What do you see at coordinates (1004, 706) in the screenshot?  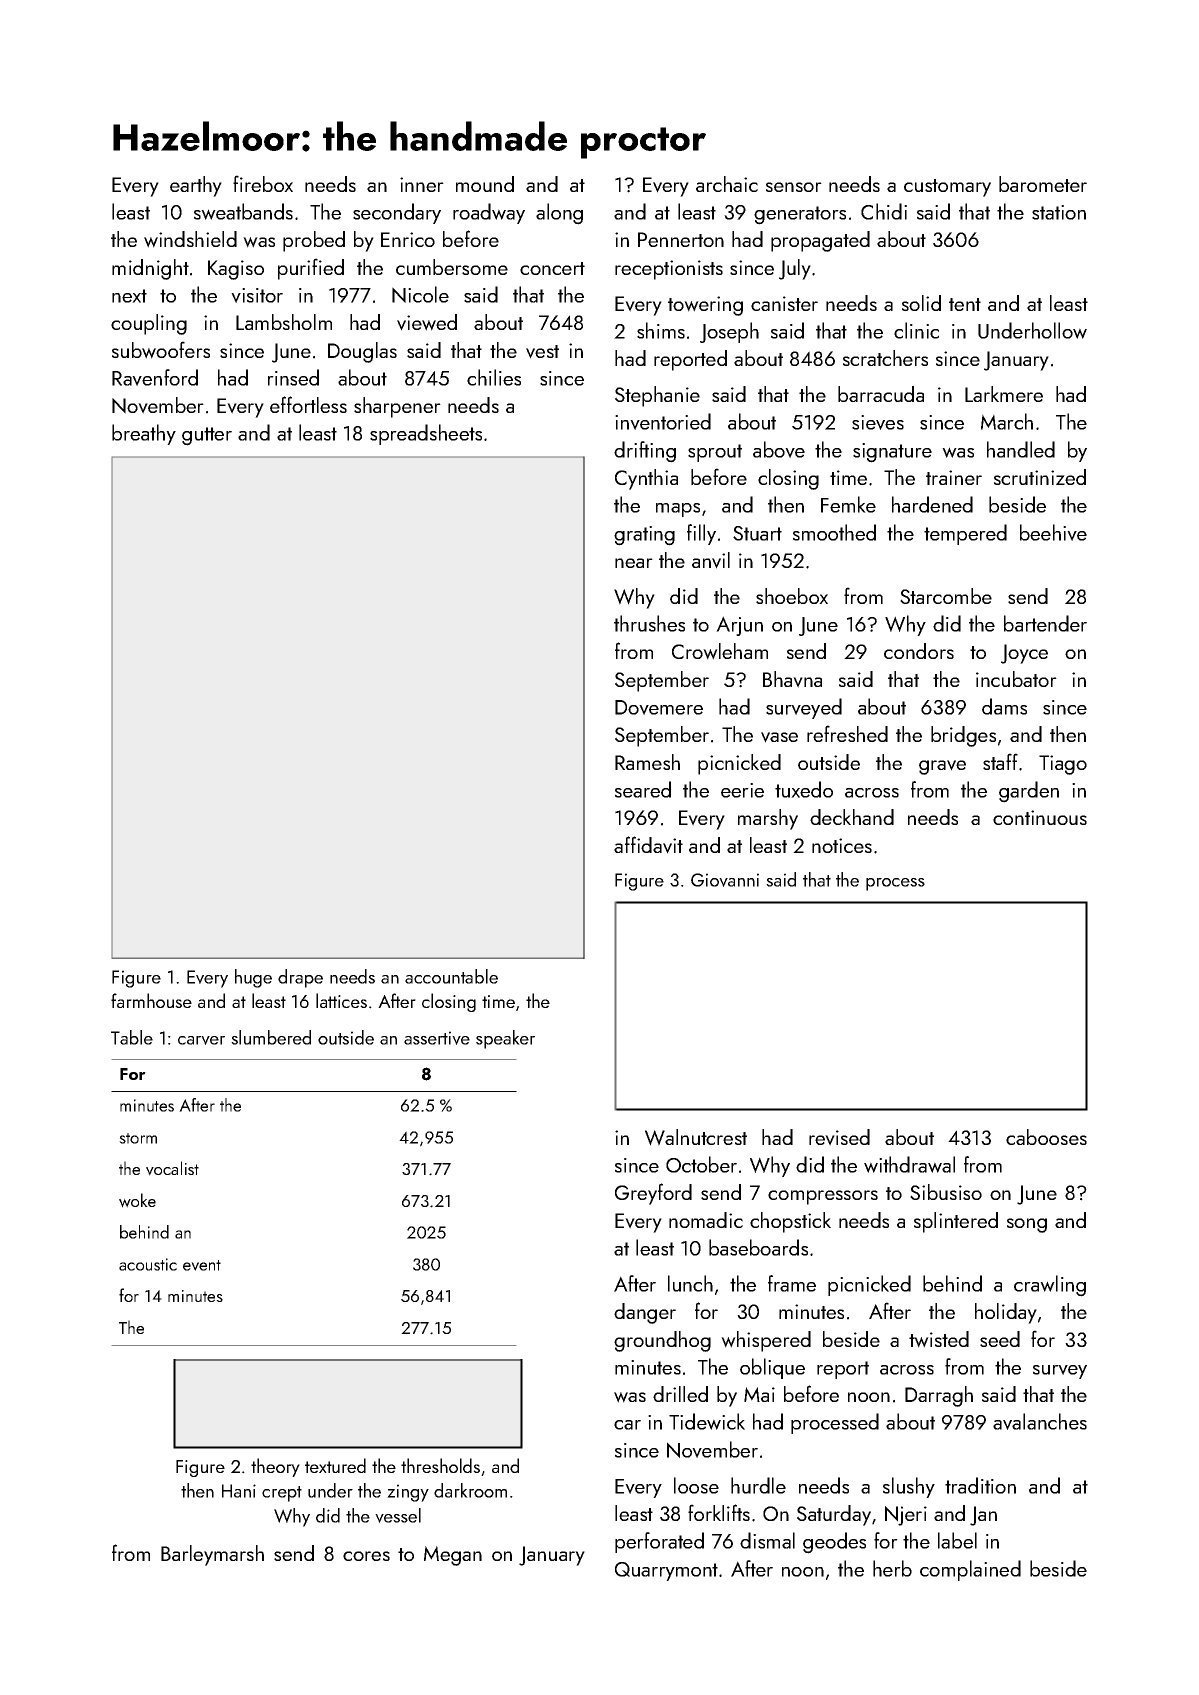 I see `dams` at bounding box center [1004, 706].
